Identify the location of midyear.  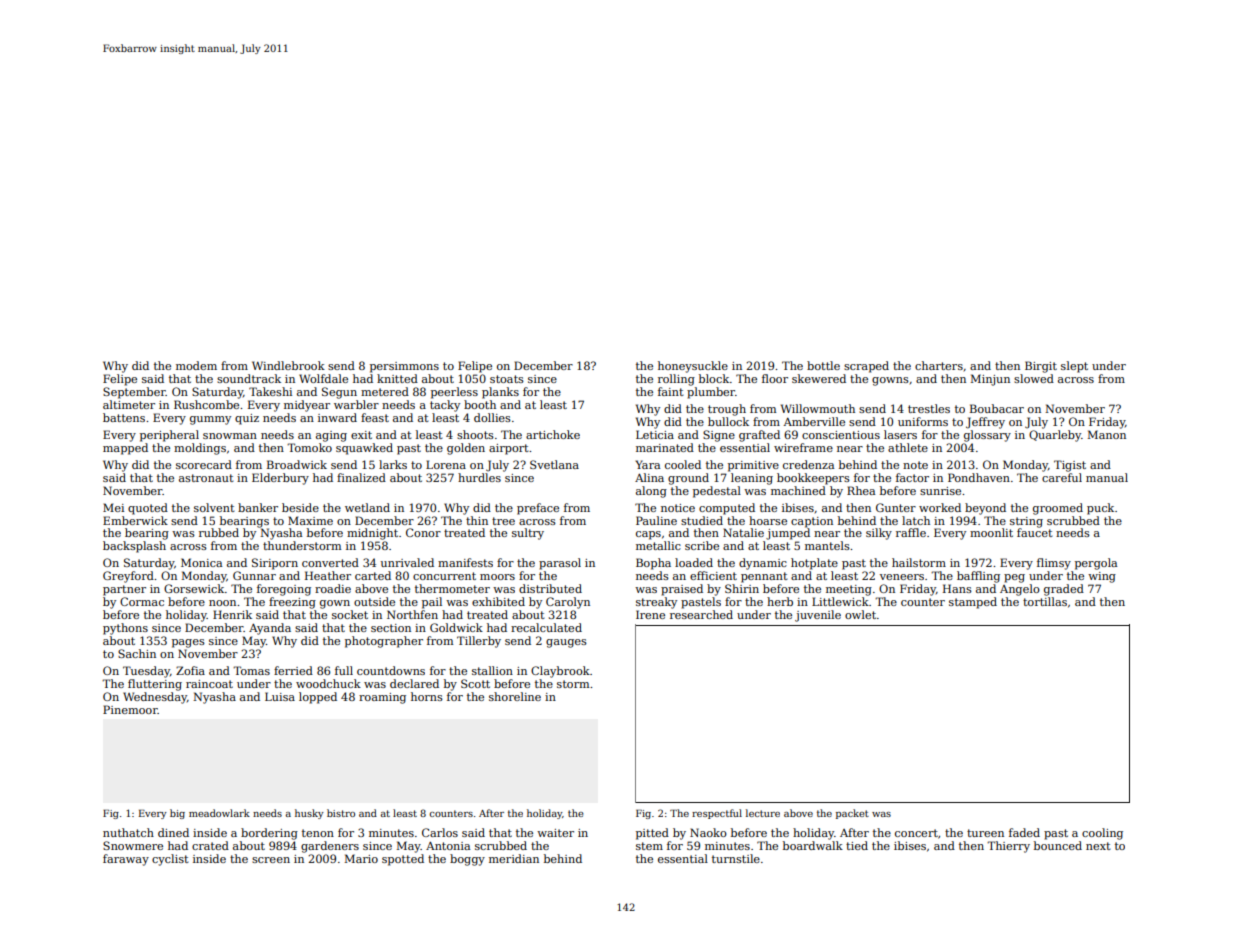
(307, 406).
